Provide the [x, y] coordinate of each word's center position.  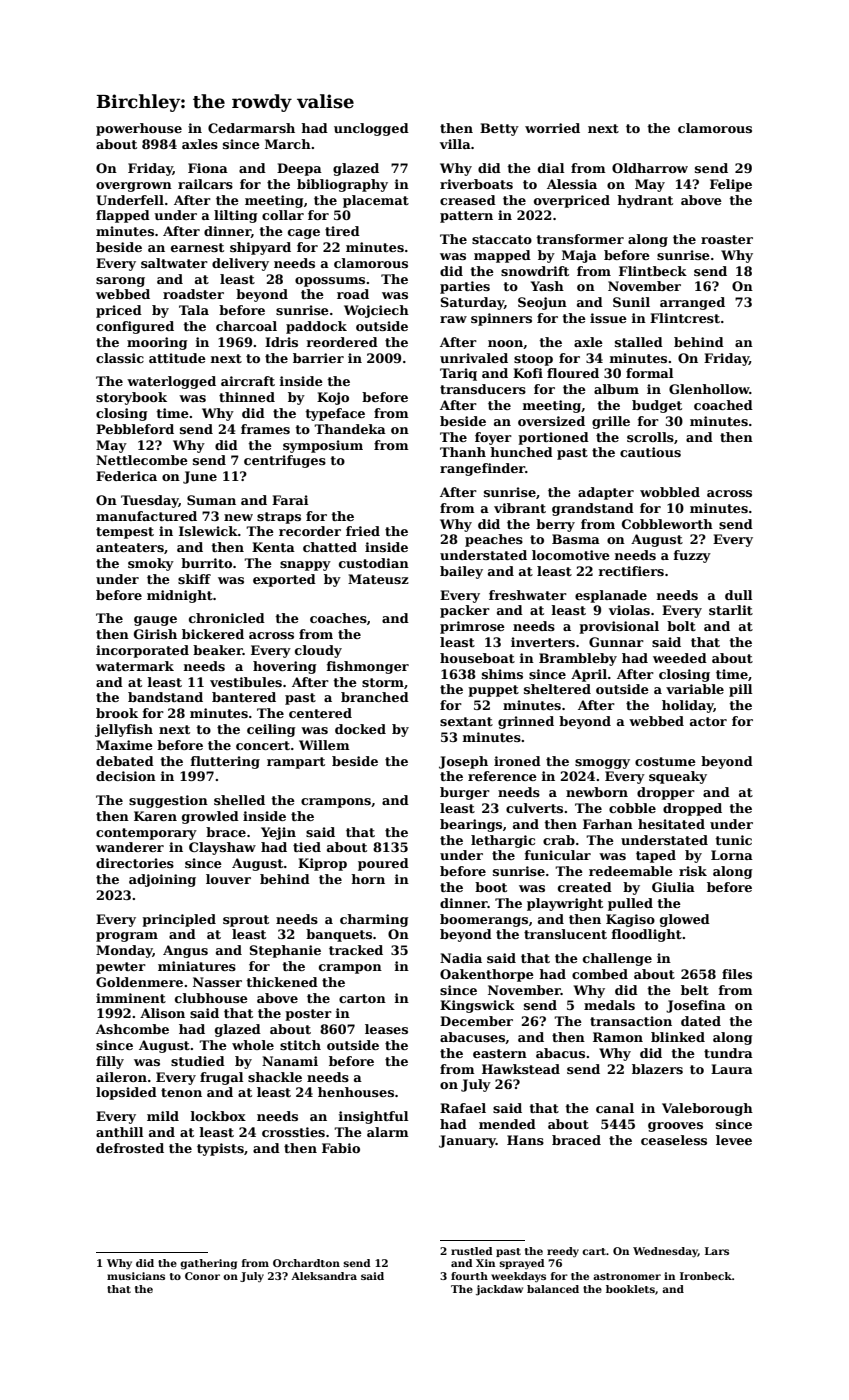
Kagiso [630, 920]
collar [283, 215]
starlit [731, 610]
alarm [388, 1132]
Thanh [463, 452]
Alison [162, 1013]
